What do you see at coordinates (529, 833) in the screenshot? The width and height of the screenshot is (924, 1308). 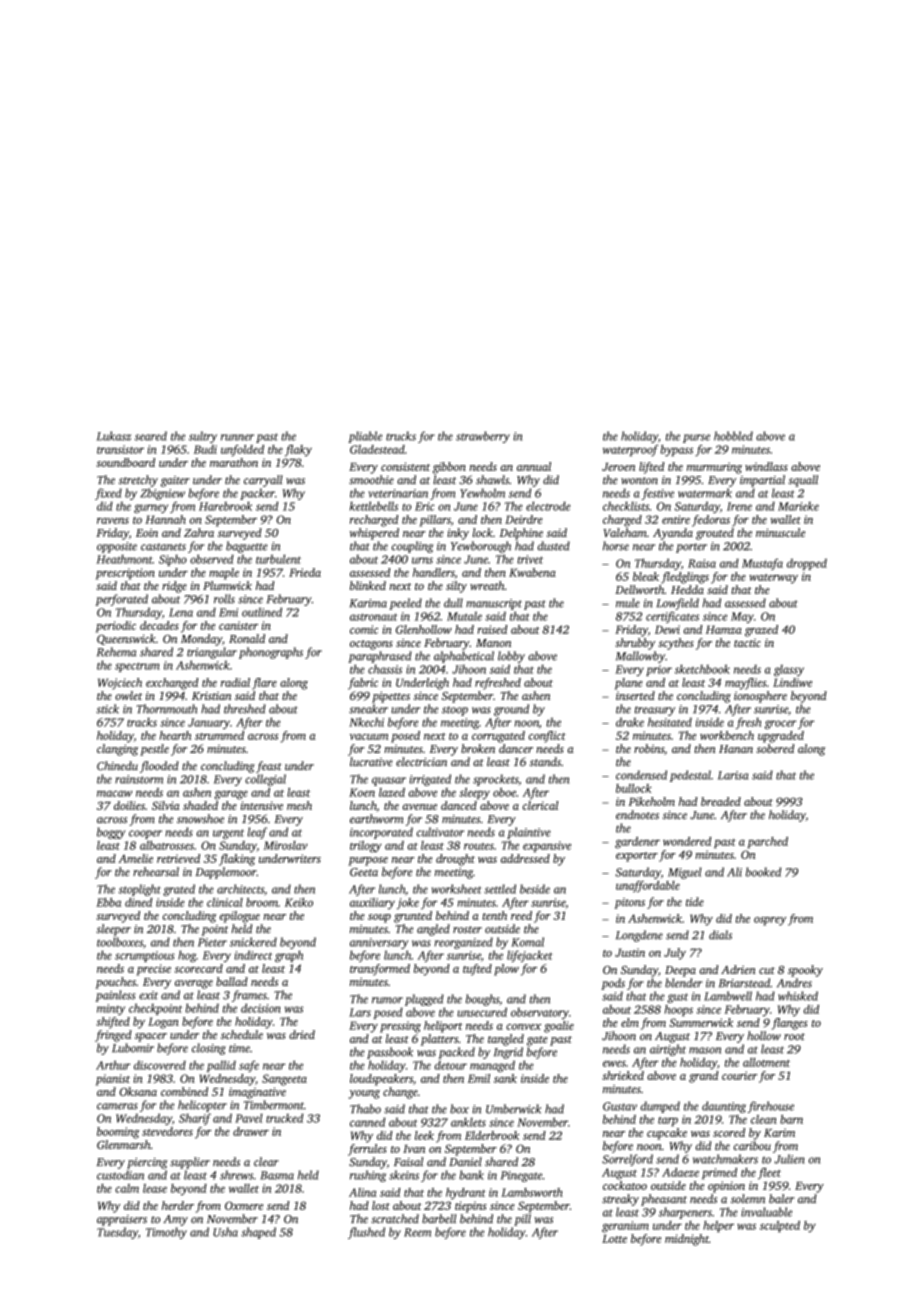 I see `plaintive` at bounding box center [529, 833].
